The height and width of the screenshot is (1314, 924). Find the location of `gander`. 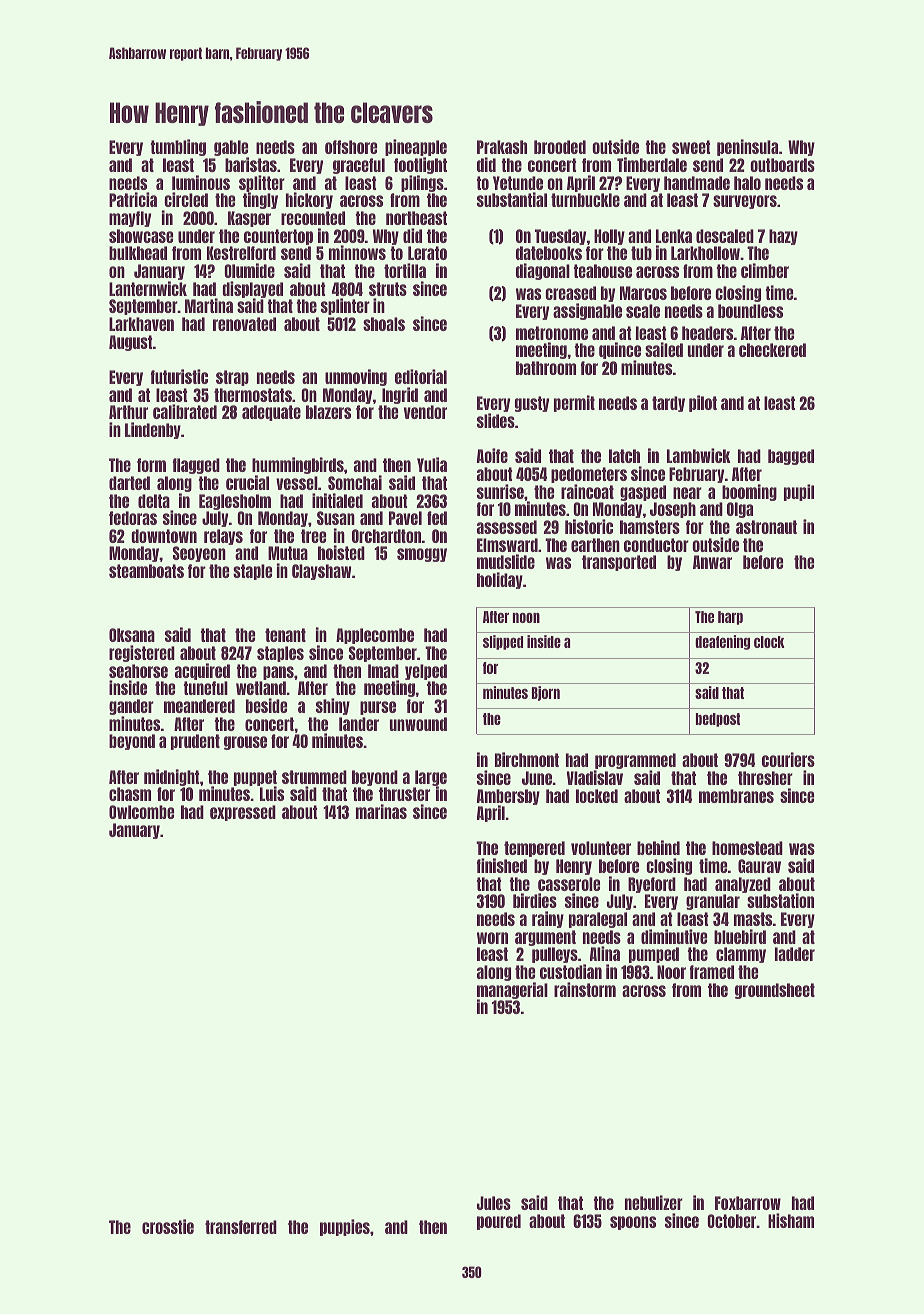

gander is located at coordinates (131, 707).
